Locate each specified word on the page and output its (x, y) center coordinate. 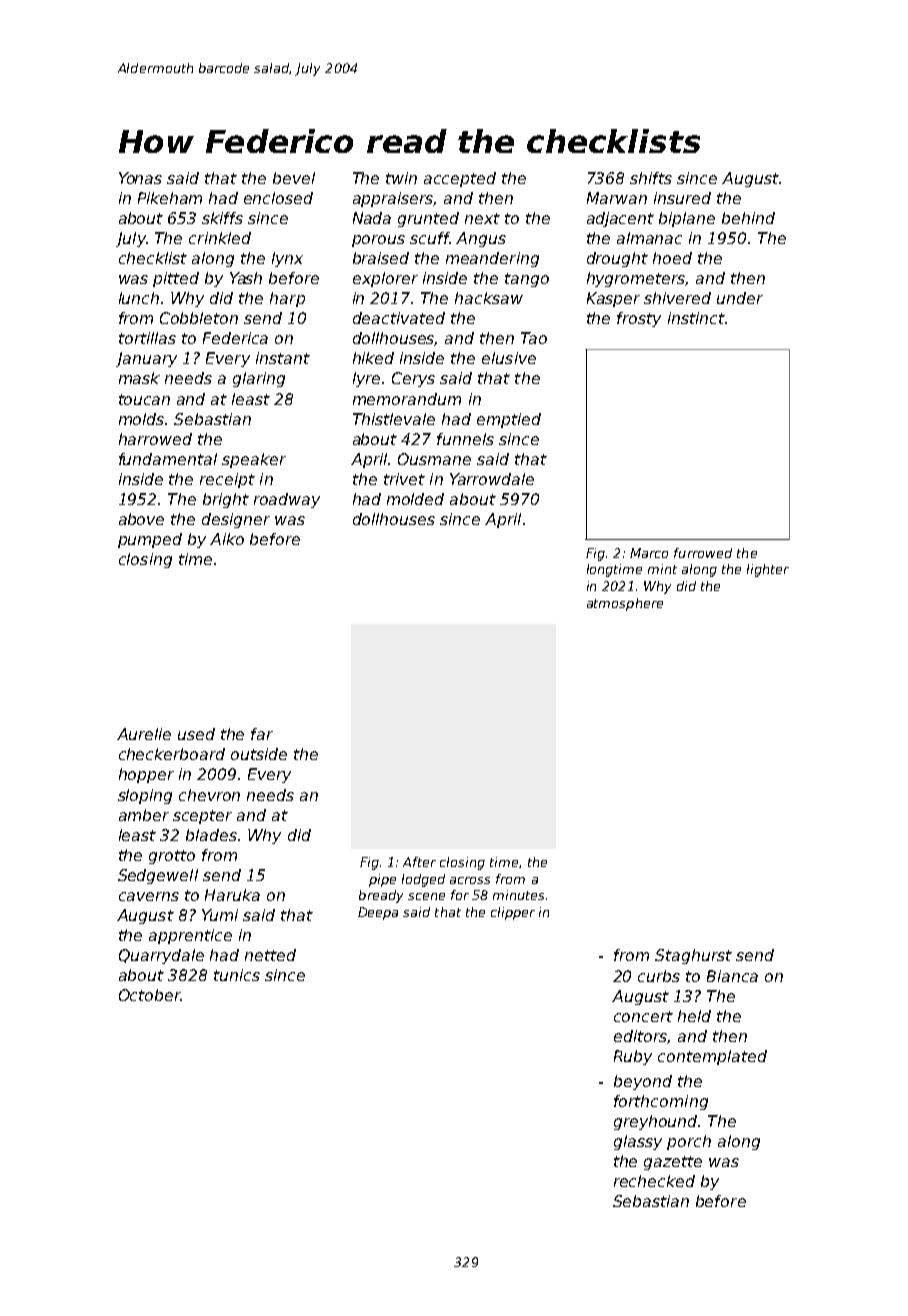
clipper (513, 913)
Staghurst (693, 956)
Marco (649, 553)
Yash (246, 278)
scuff (429, 238)
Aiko (227, 539)
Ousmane (434, 459)
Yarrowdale (492, 479)
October (150, 995)
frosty (639, 319)
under (740, 298)
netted (270, 955)
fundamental (168, 459)
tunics (237, 975)
